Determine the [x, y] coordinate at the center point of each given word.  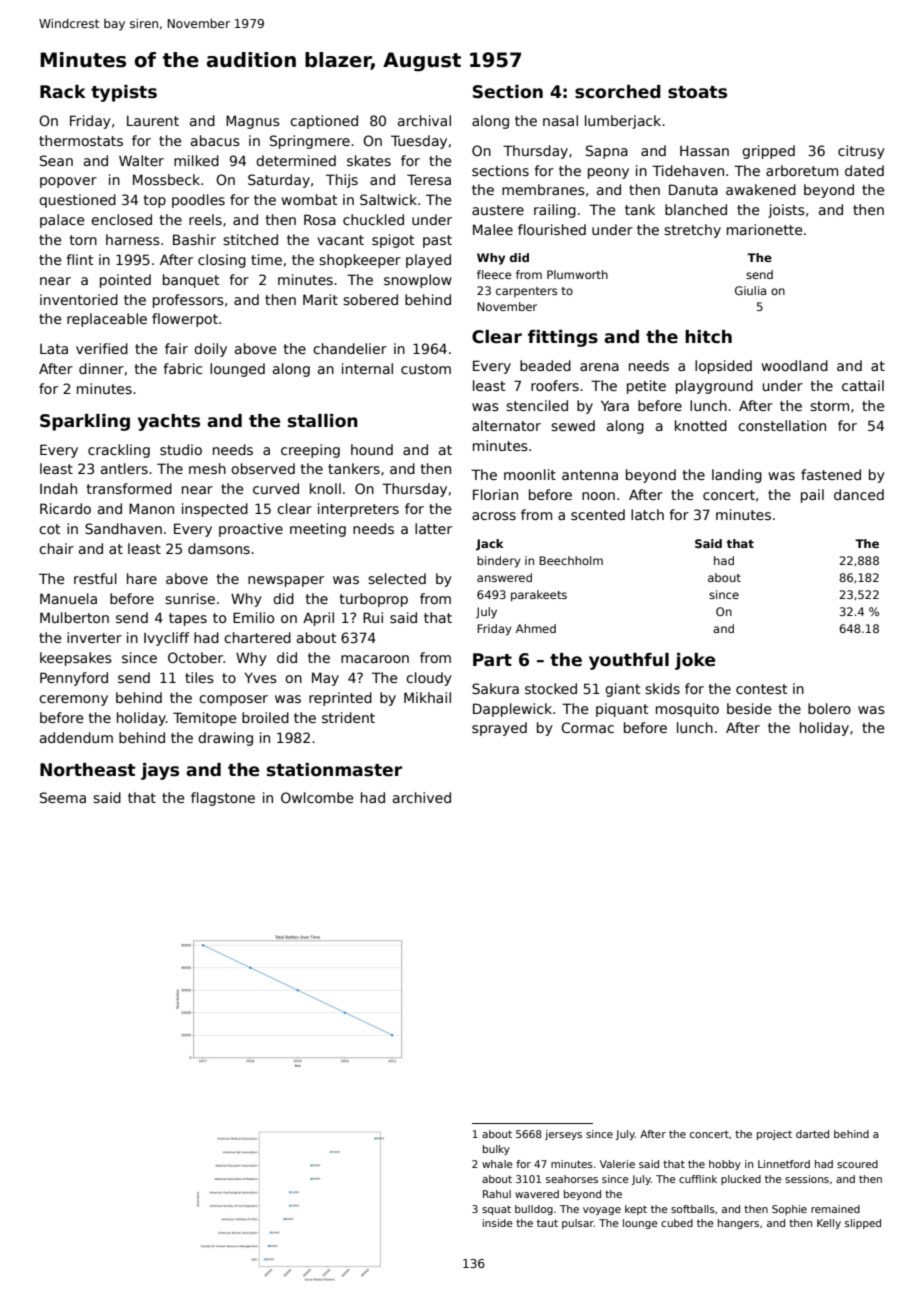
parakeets [539, 596]
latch [647, 514]
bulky [496, 1150]
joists [786, 211]
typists [124, 93]
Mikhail [427, 697]
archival [424, 120]
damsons [219, 548]
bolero [829, 708]
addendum [76, 737]
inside [498, 1223]
